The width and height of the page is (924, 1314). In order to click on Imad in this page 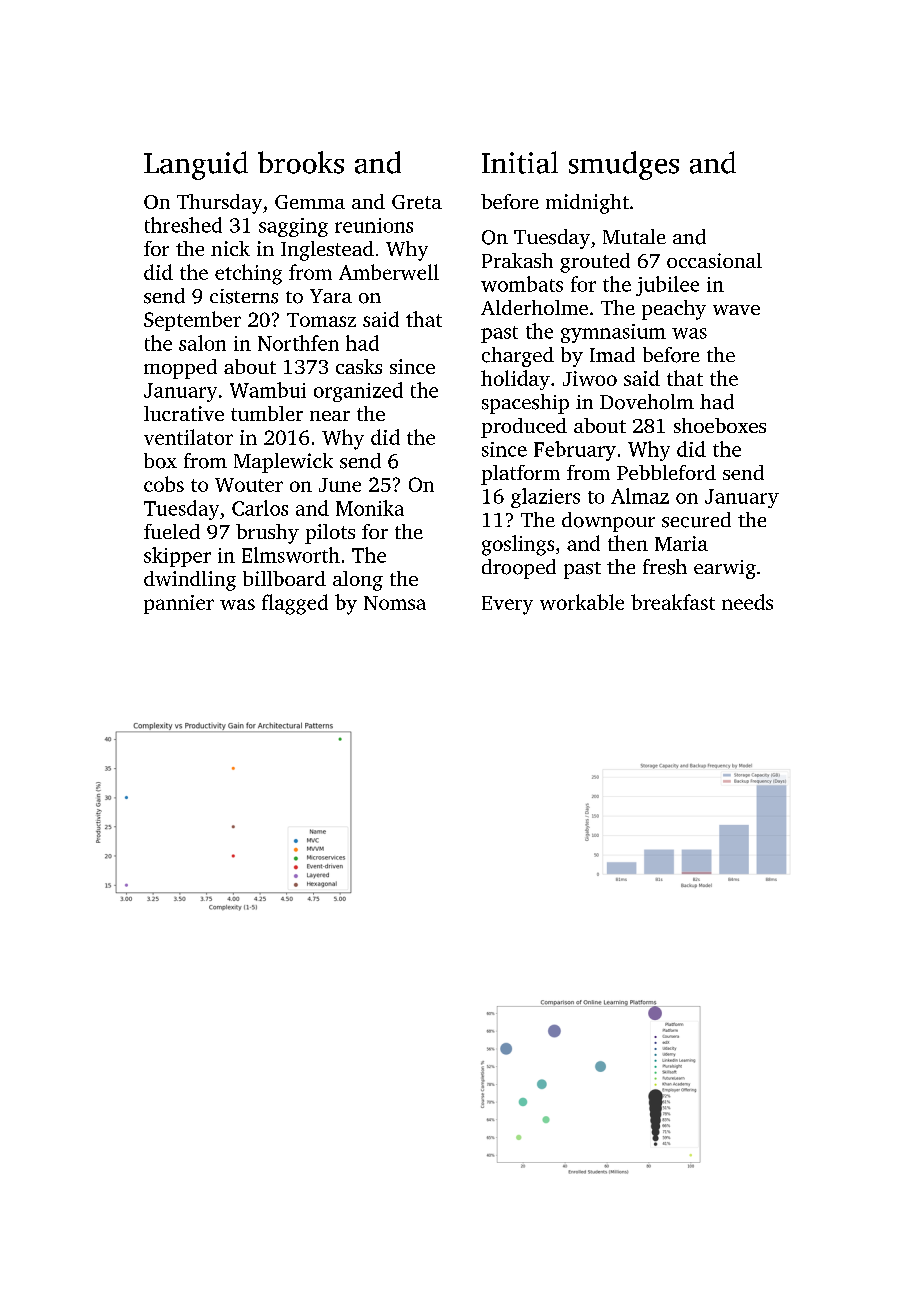, I will do `click(612, 354)`.
